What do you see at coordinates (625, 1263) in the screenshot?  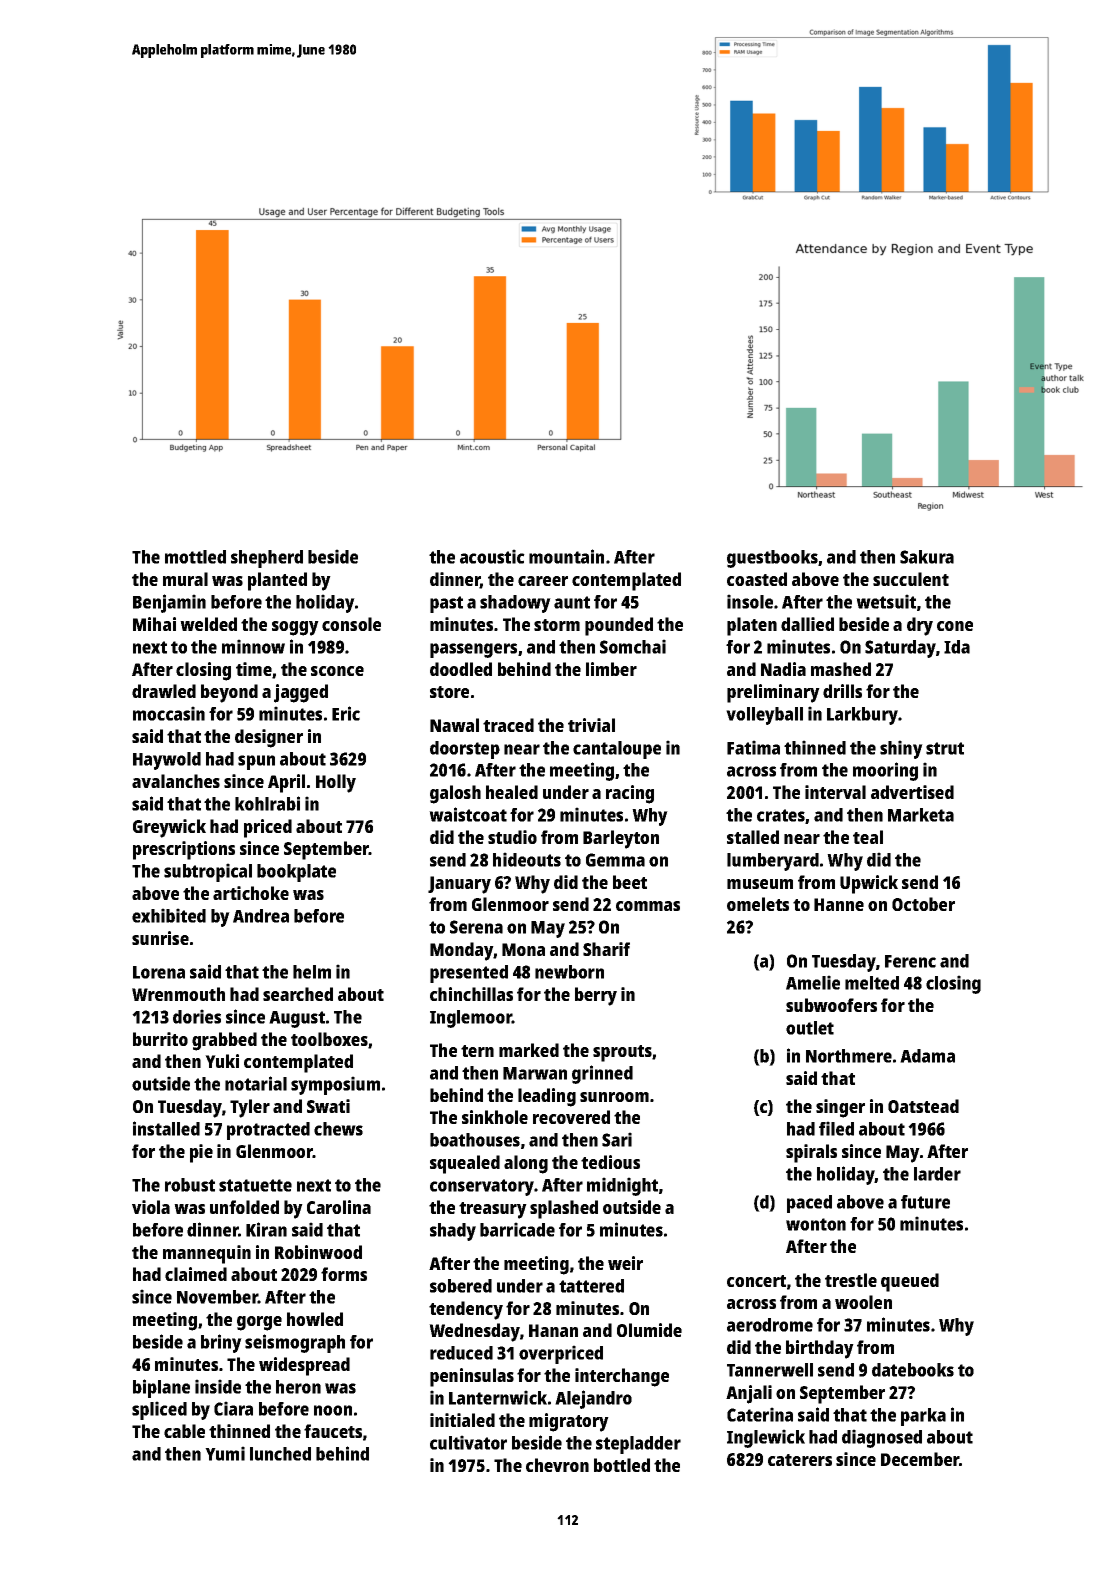 I see `weir` at bounding box center [625, 1263].
